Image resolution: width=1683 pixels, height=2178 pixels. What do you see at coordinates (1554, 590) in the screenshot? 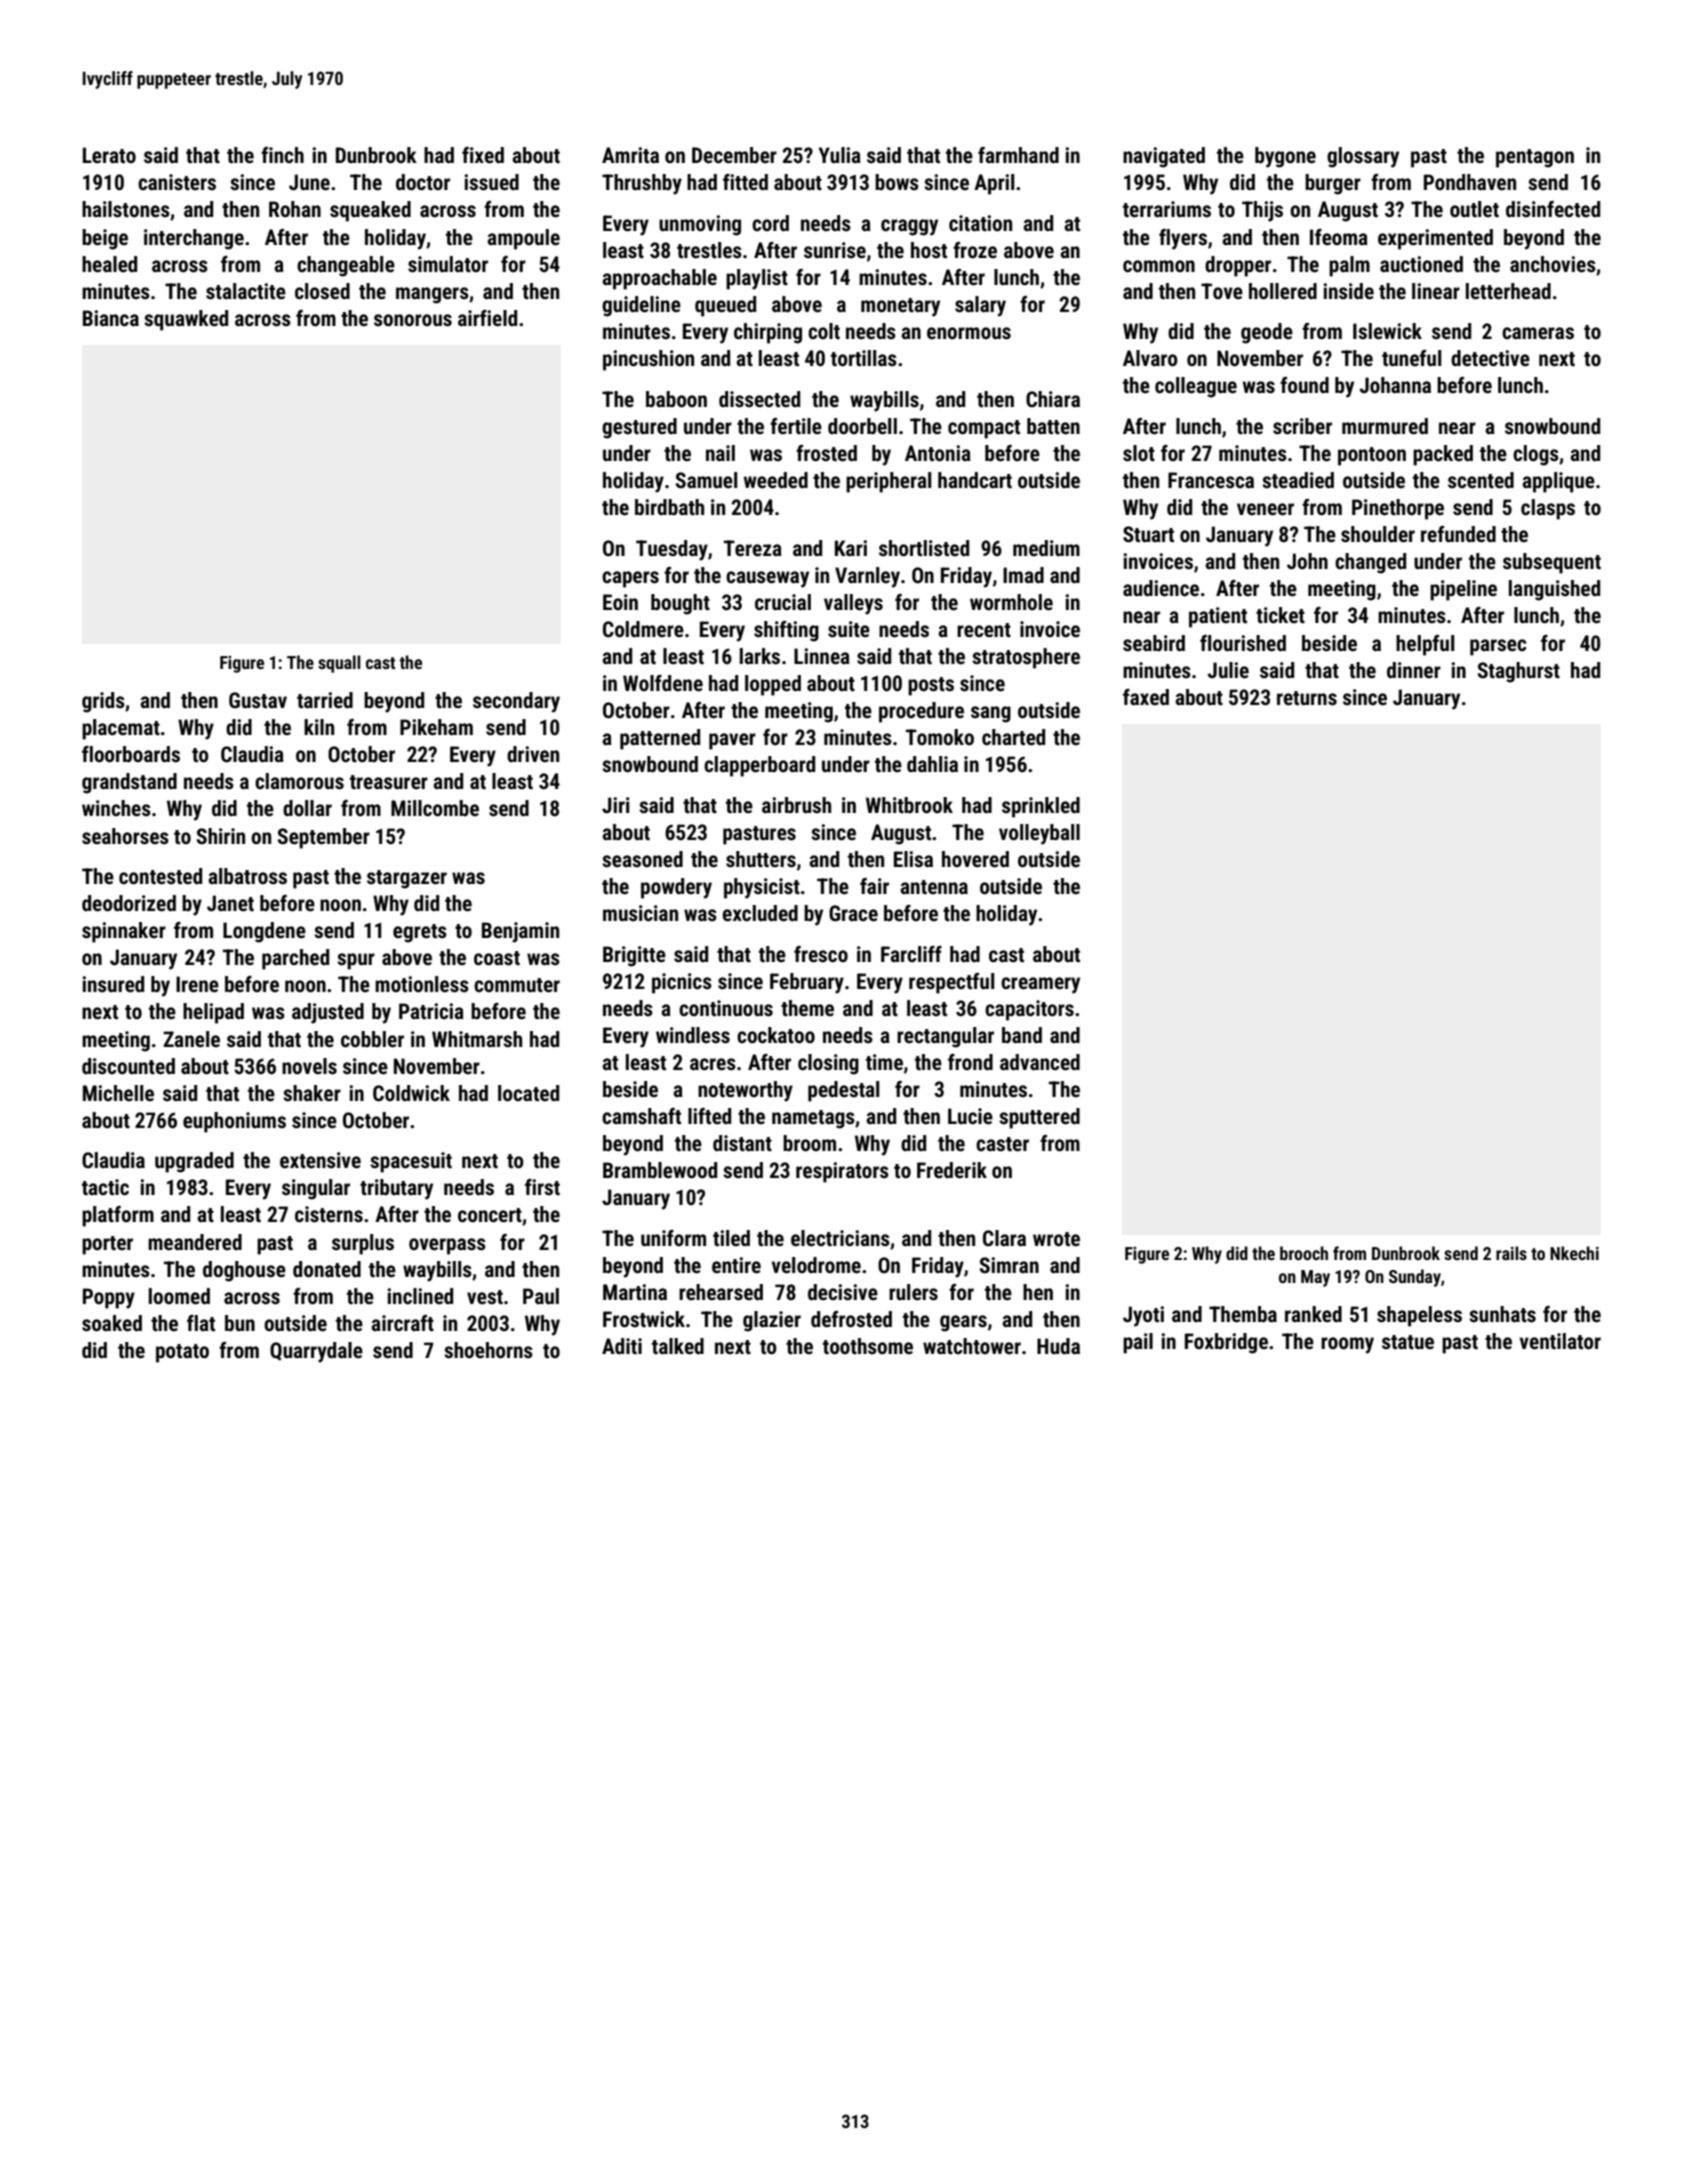
I see `languished` at bounding box center [1554, 590].
